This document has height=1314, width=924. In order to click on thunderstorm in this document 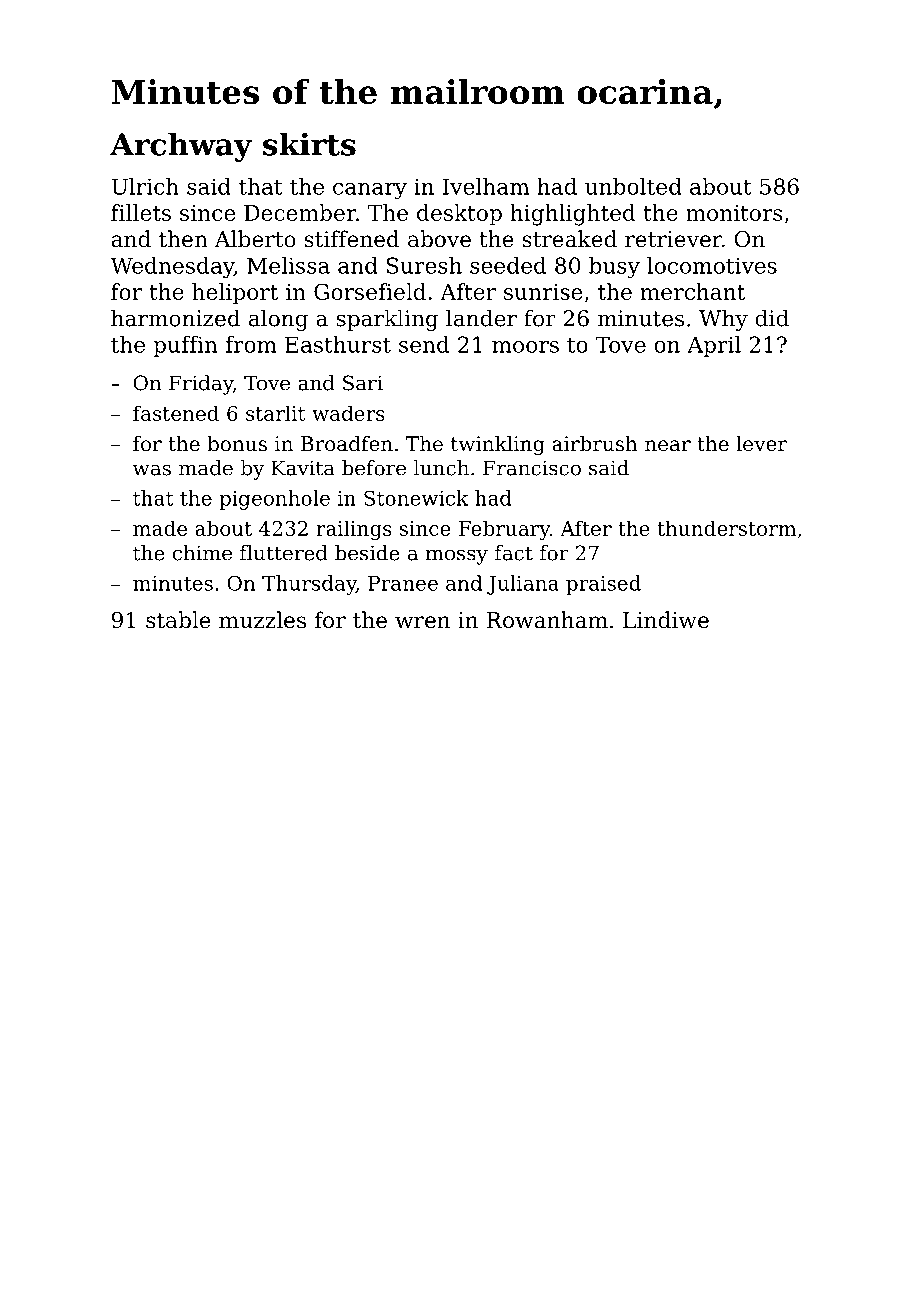, I will do `click(726, 528)`.
